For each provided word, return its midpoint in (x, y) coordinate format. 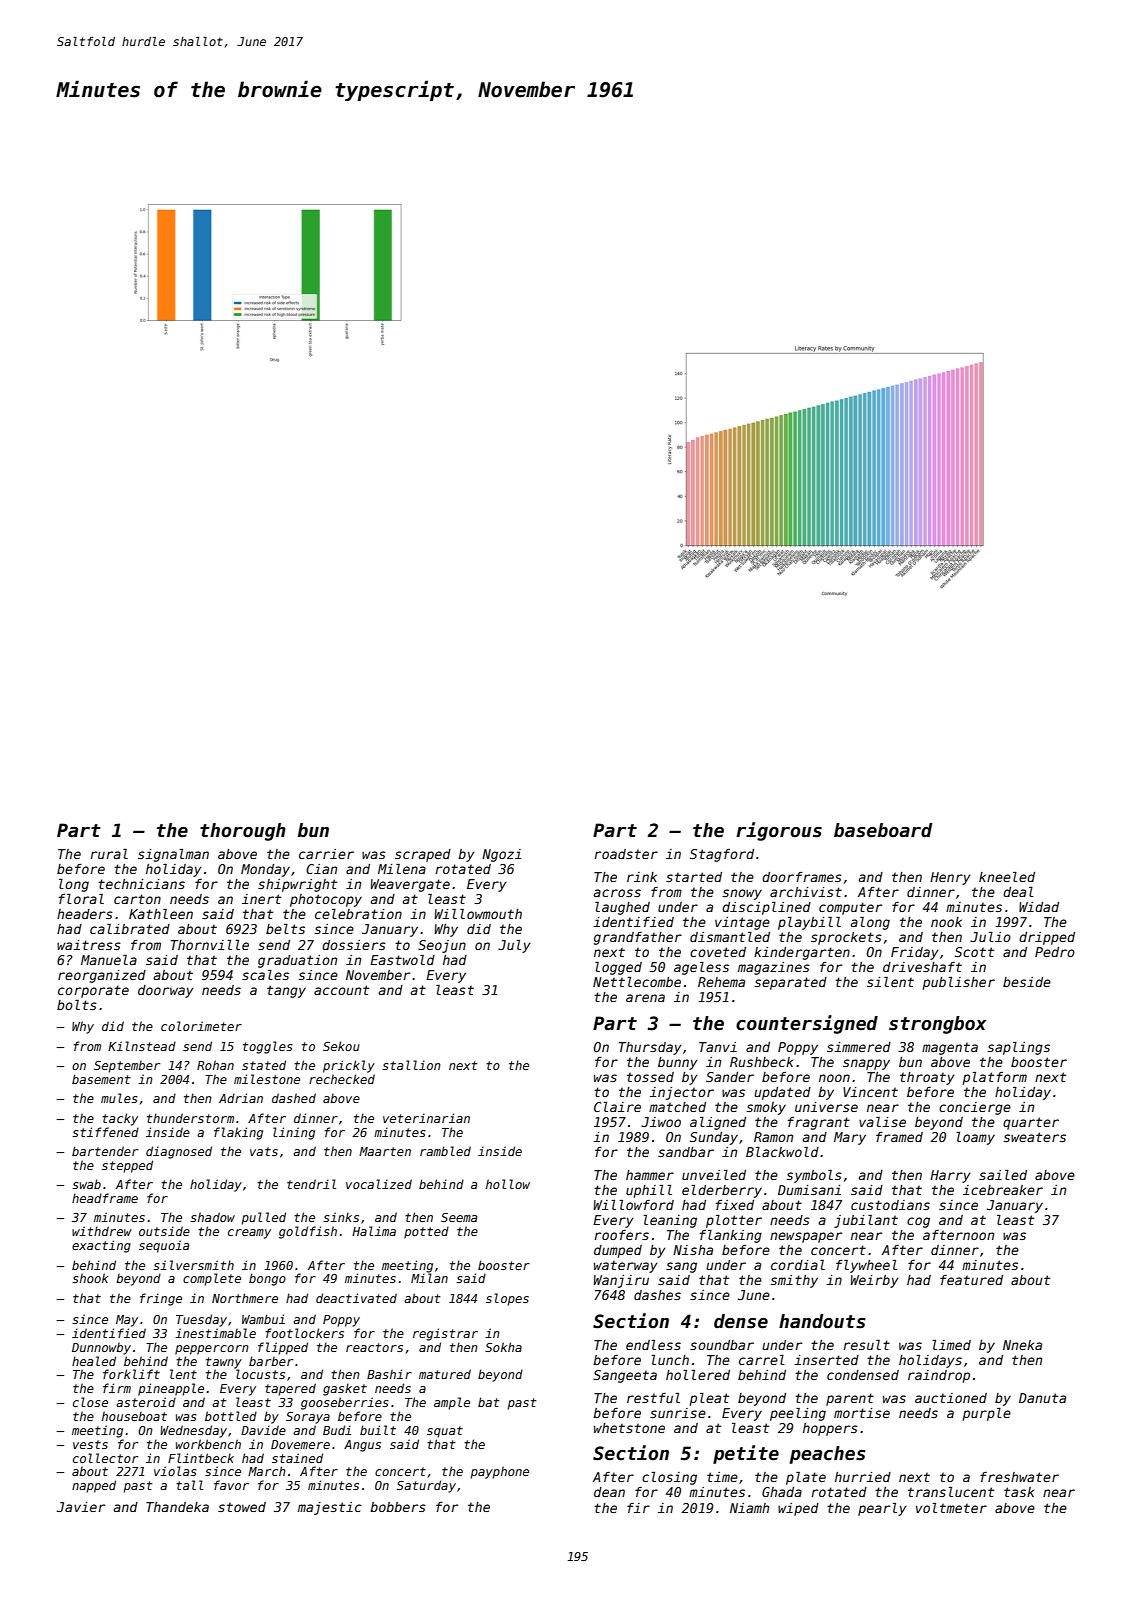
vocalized (379, 1184)
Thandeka (177, 1507)
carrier (326, 854)
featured (971, 1280)
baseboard (883, 830)
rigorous (779, 831)
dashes (657, 1295)
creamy (249, 1234)
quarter (1031, 1123)
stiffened (105, 1132)
